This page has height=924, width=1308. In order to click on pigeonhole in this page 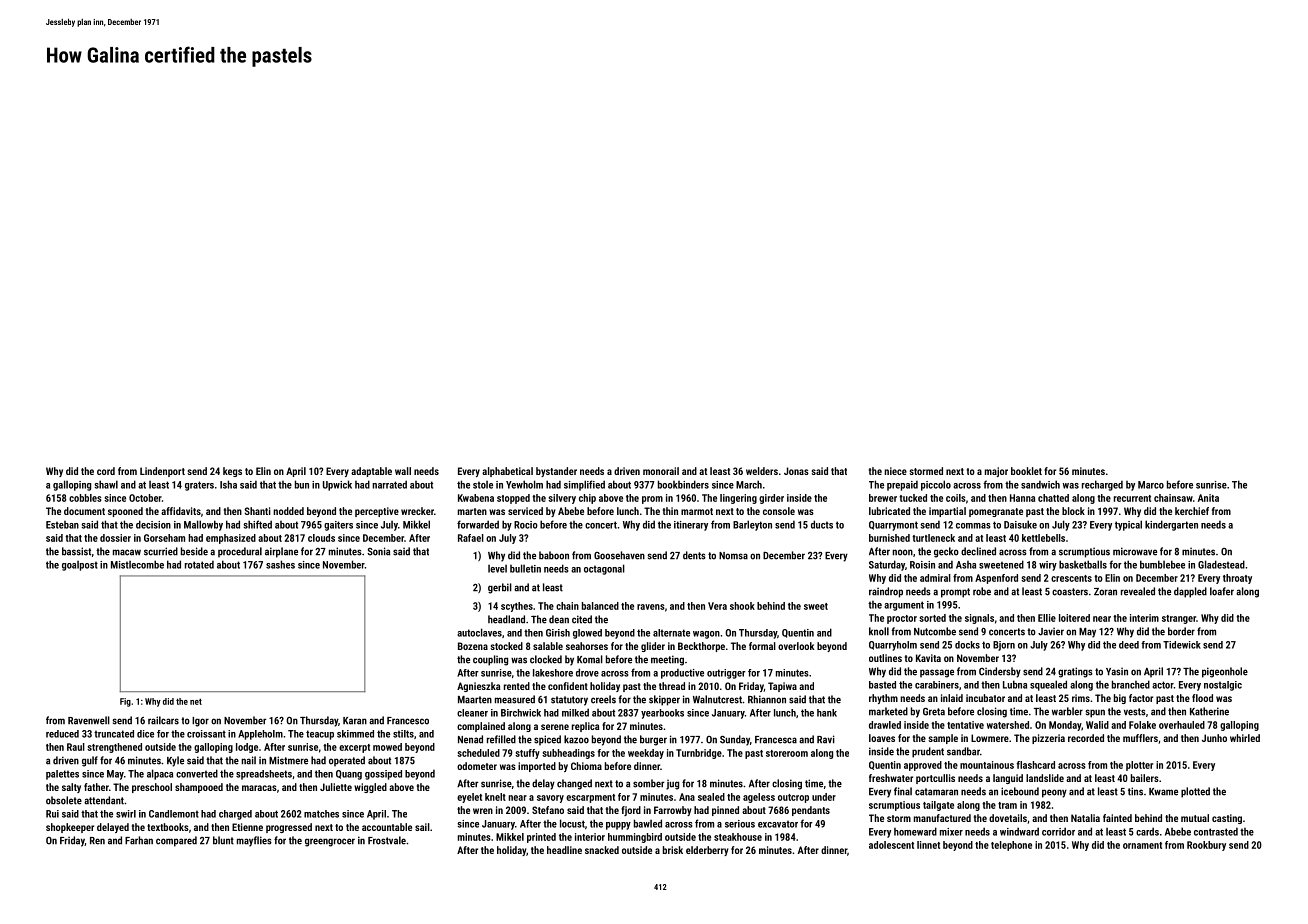, I will do `click(1225, 672)`.
